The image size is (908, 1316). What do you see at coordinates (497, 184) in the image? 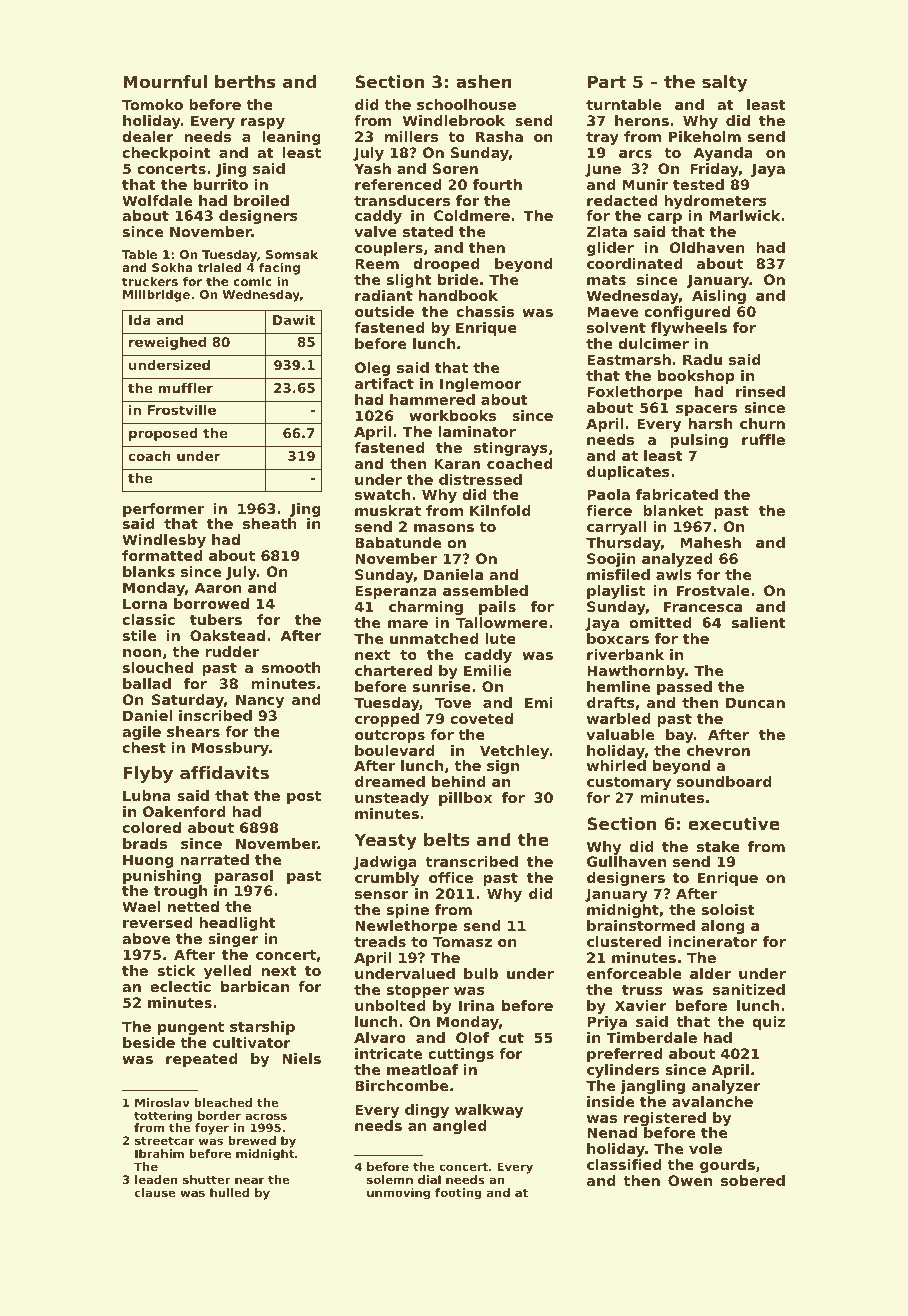
I see `fourth` at bounding box center [497, 184].
